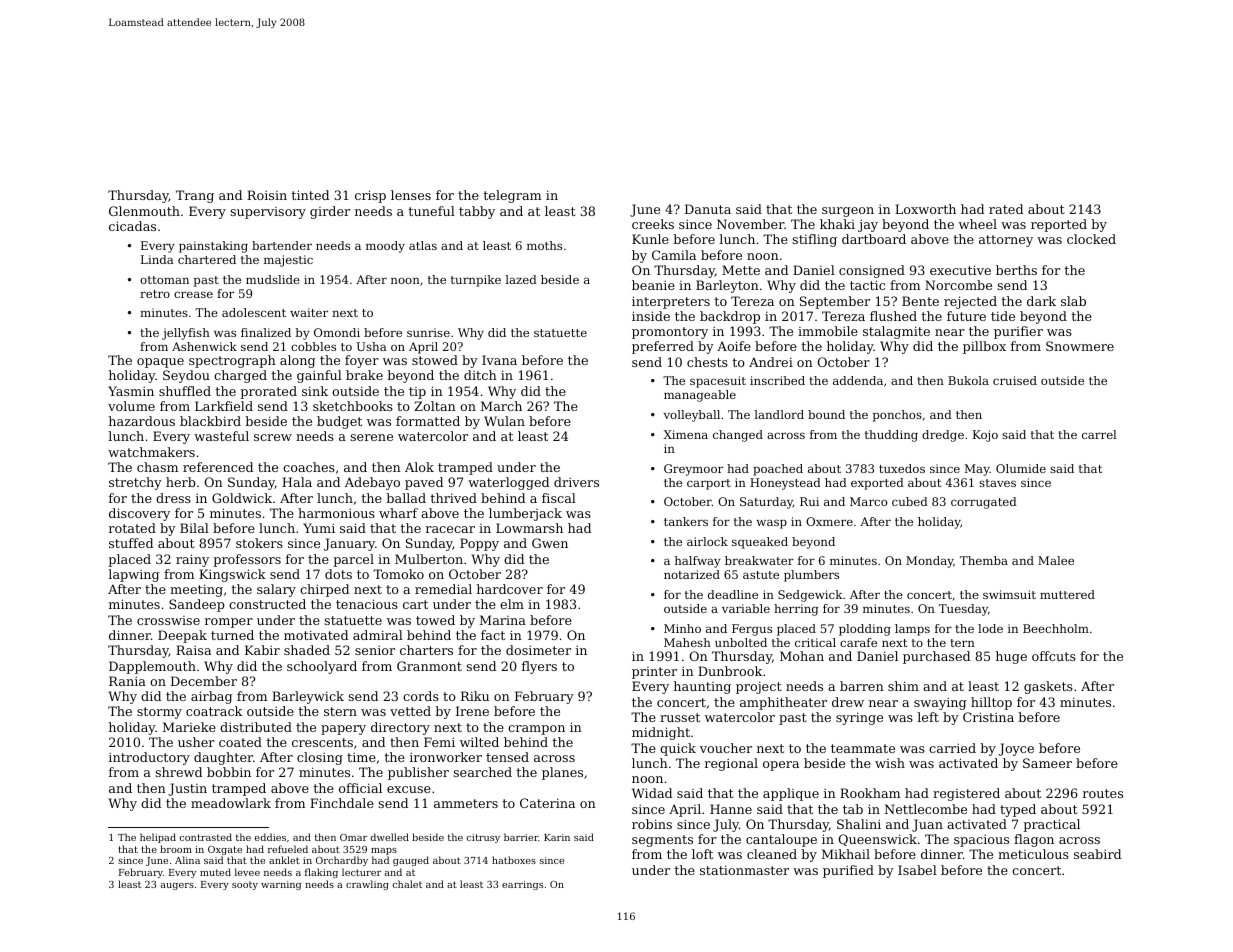 This screenshot has height=952, width=1233. What do you see at coordinates (759, 687) in the screenshot?
I see `project` at bounding box center [759, 687].
